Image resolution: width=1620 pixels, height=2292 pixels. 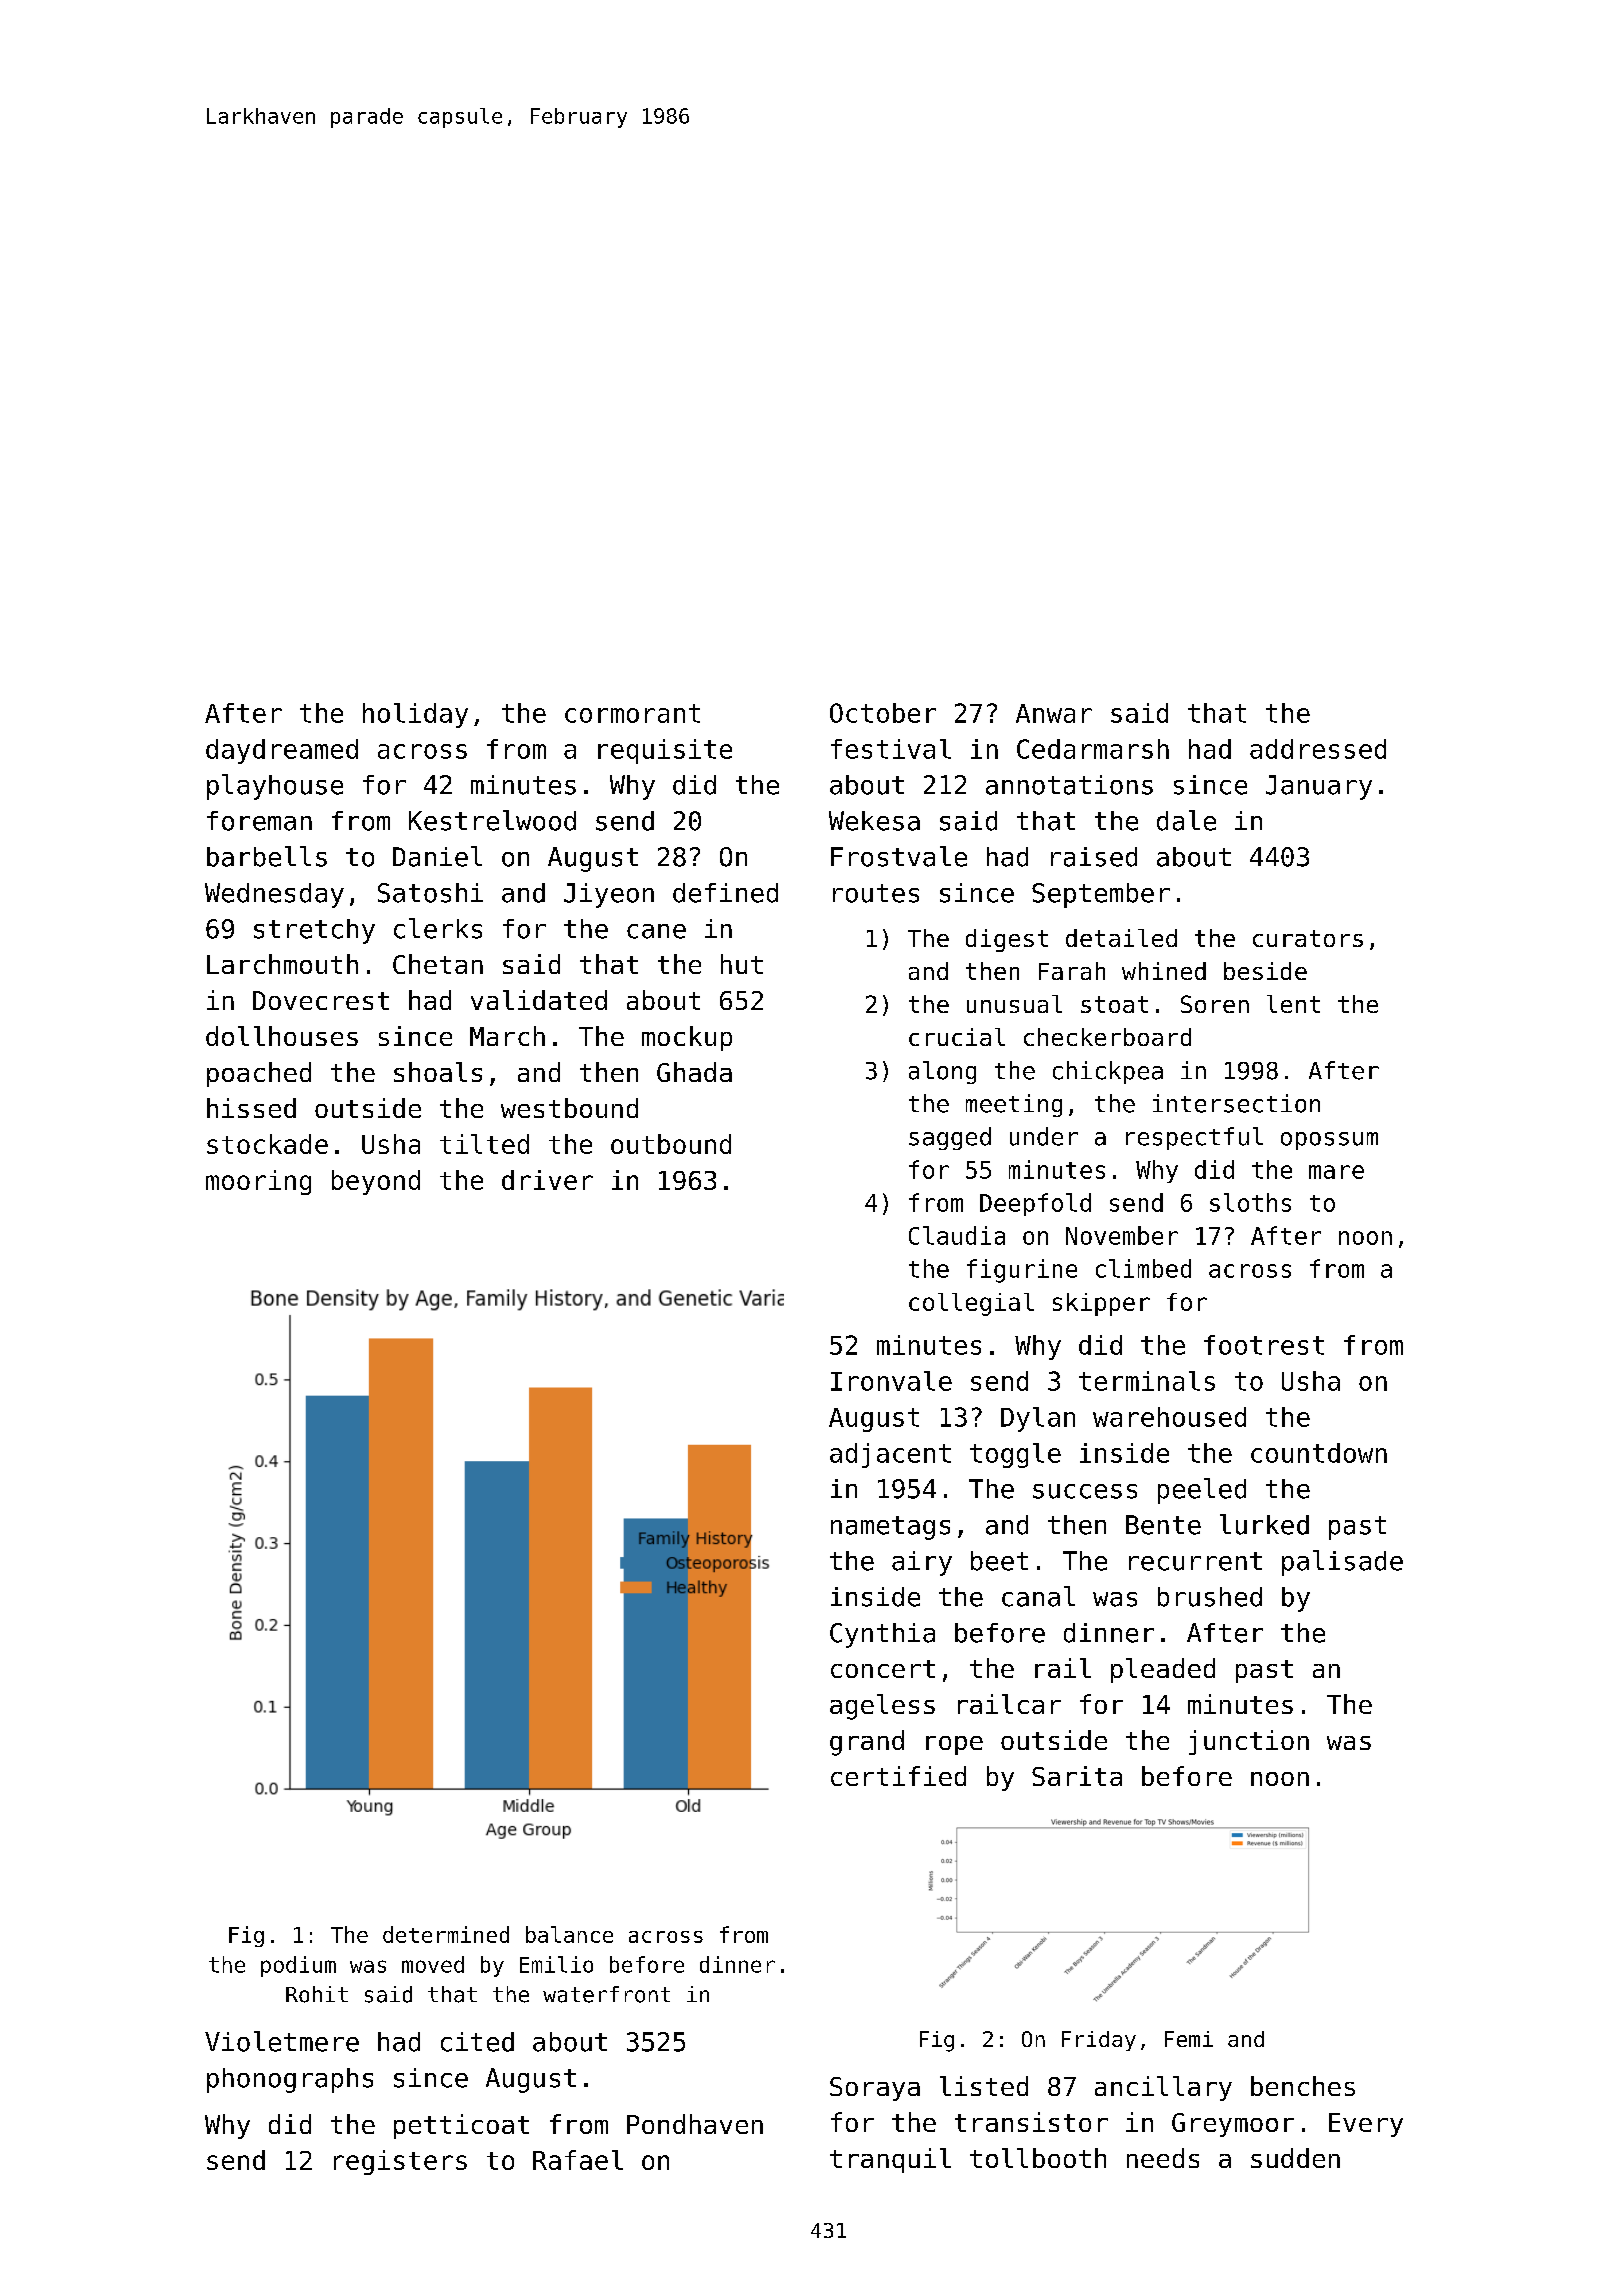 I want to click on nametags, so click(x=890, y=1528).
